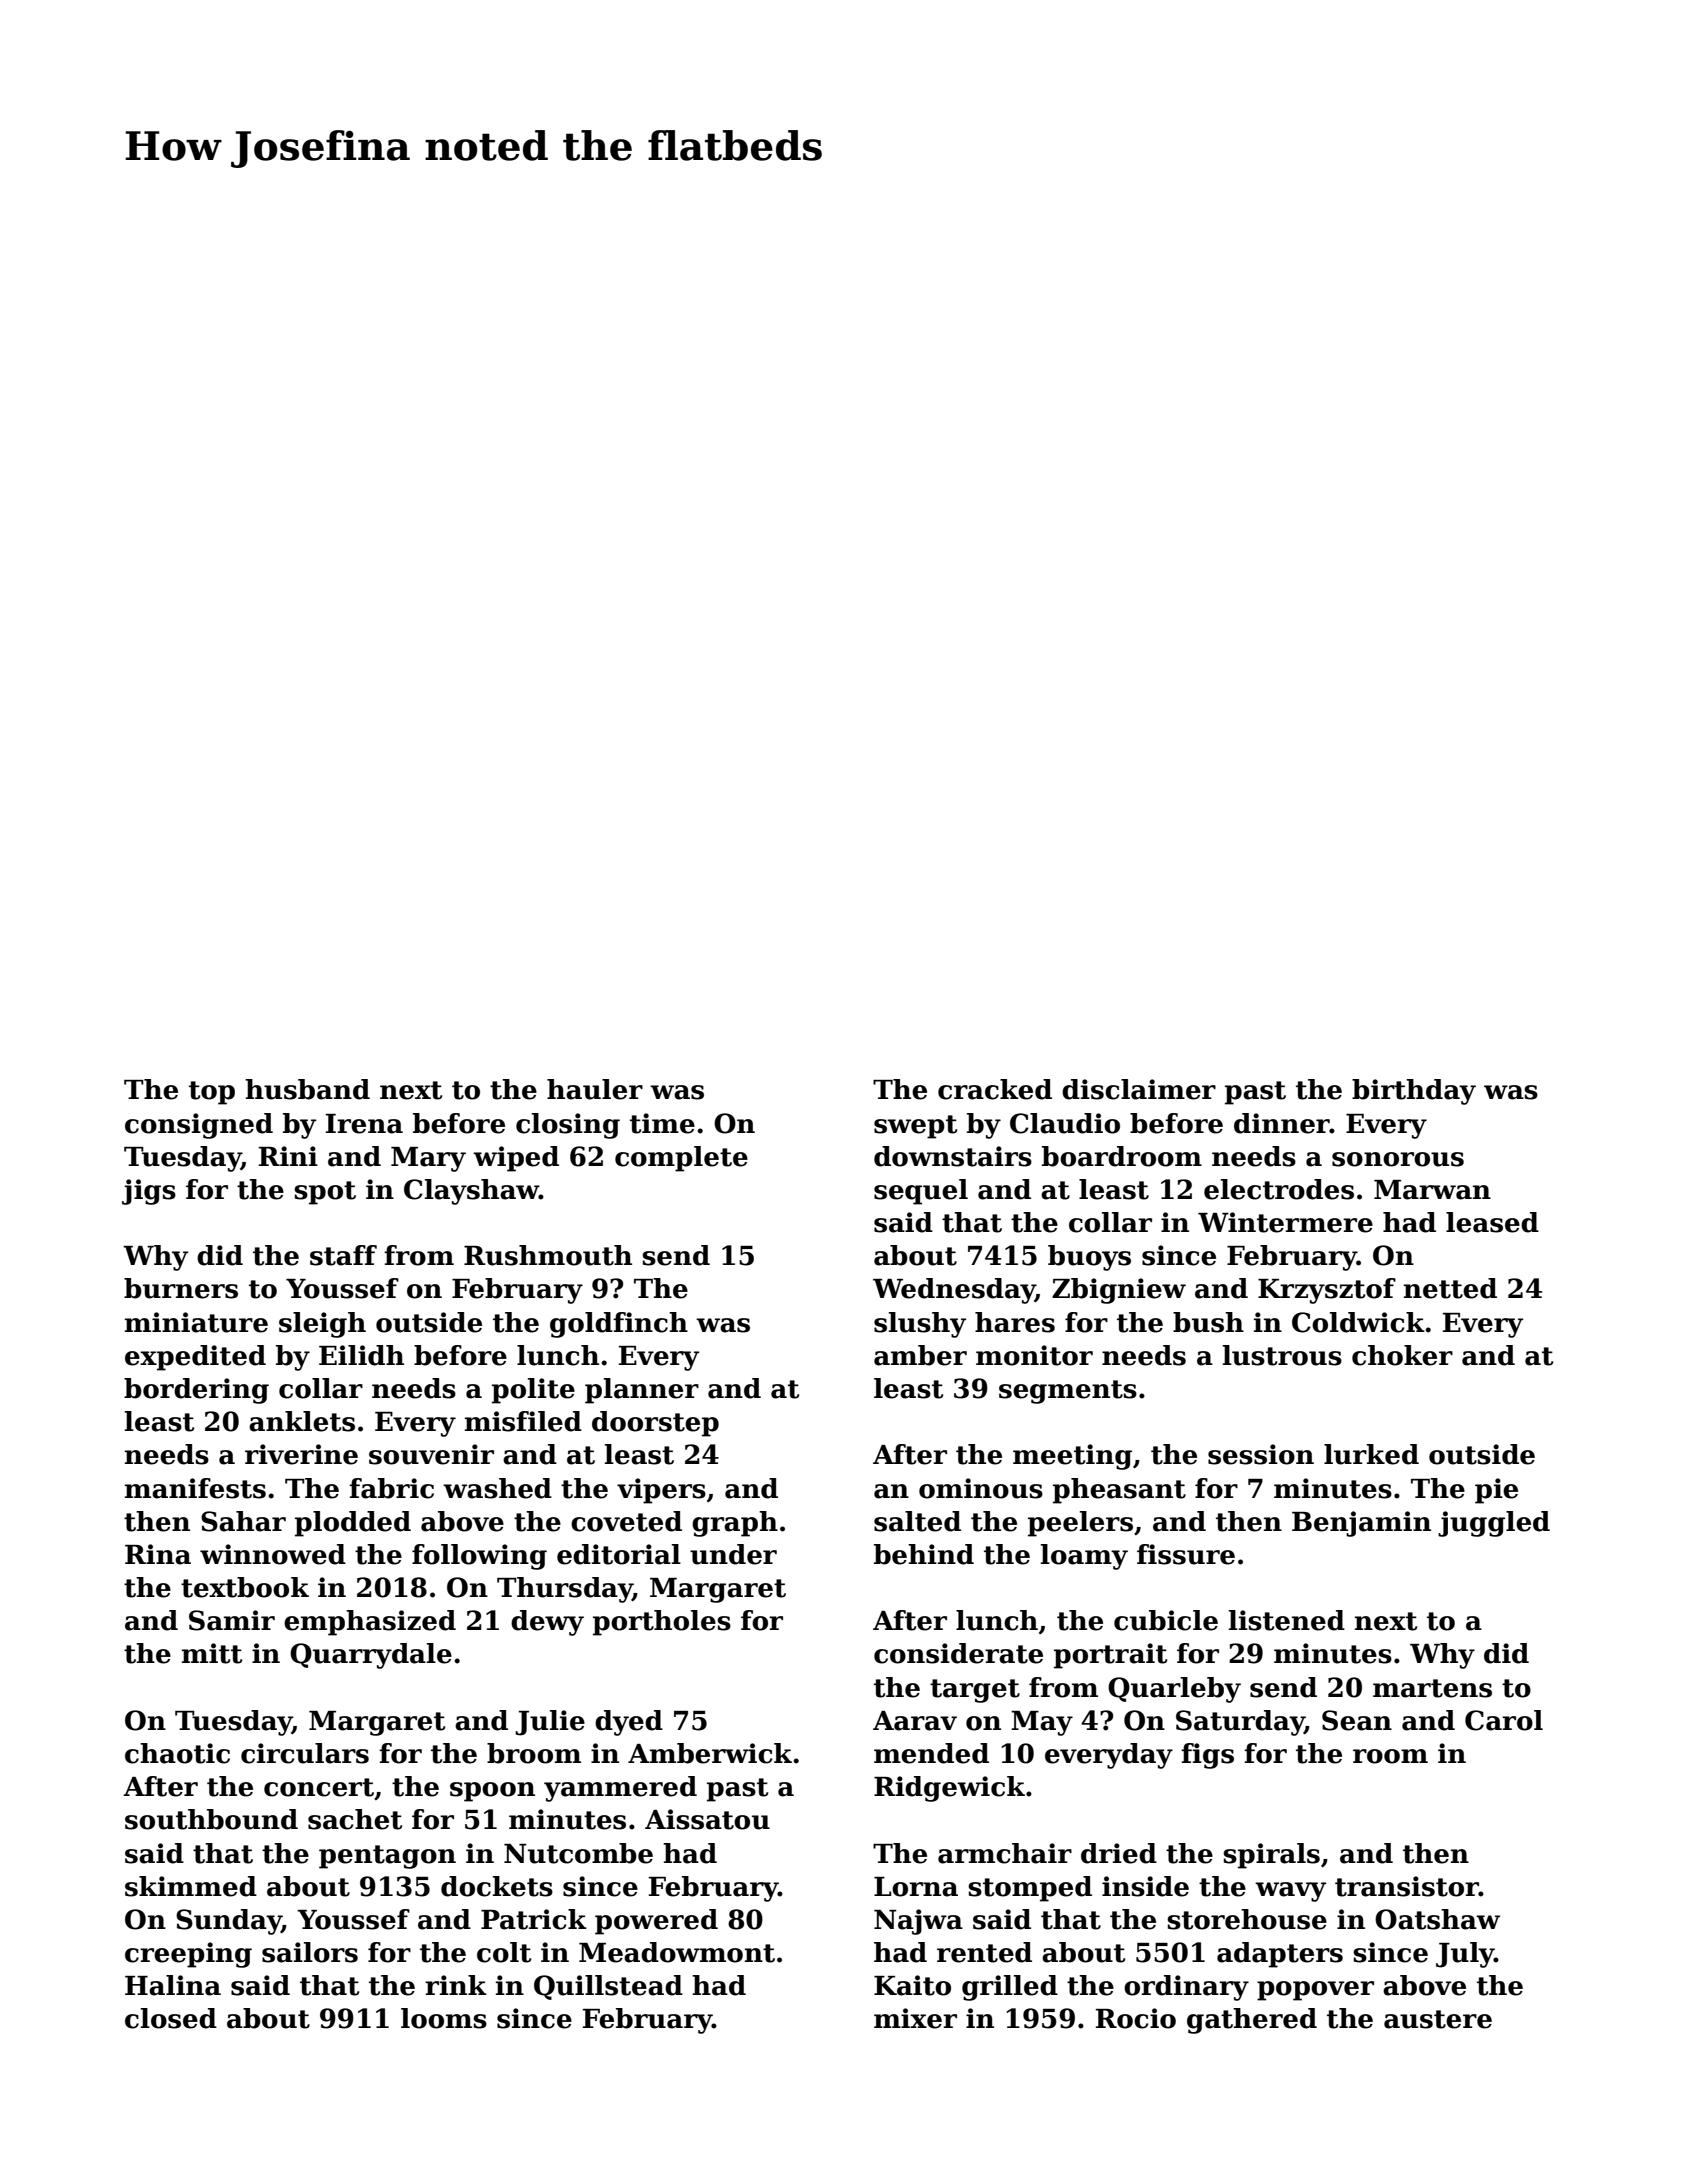 This image has height=2178, width=1683. What do you see at coordinates (1139, 1089) in the image?
I see `disclaimer` at bounding box center [1139, 1089].
